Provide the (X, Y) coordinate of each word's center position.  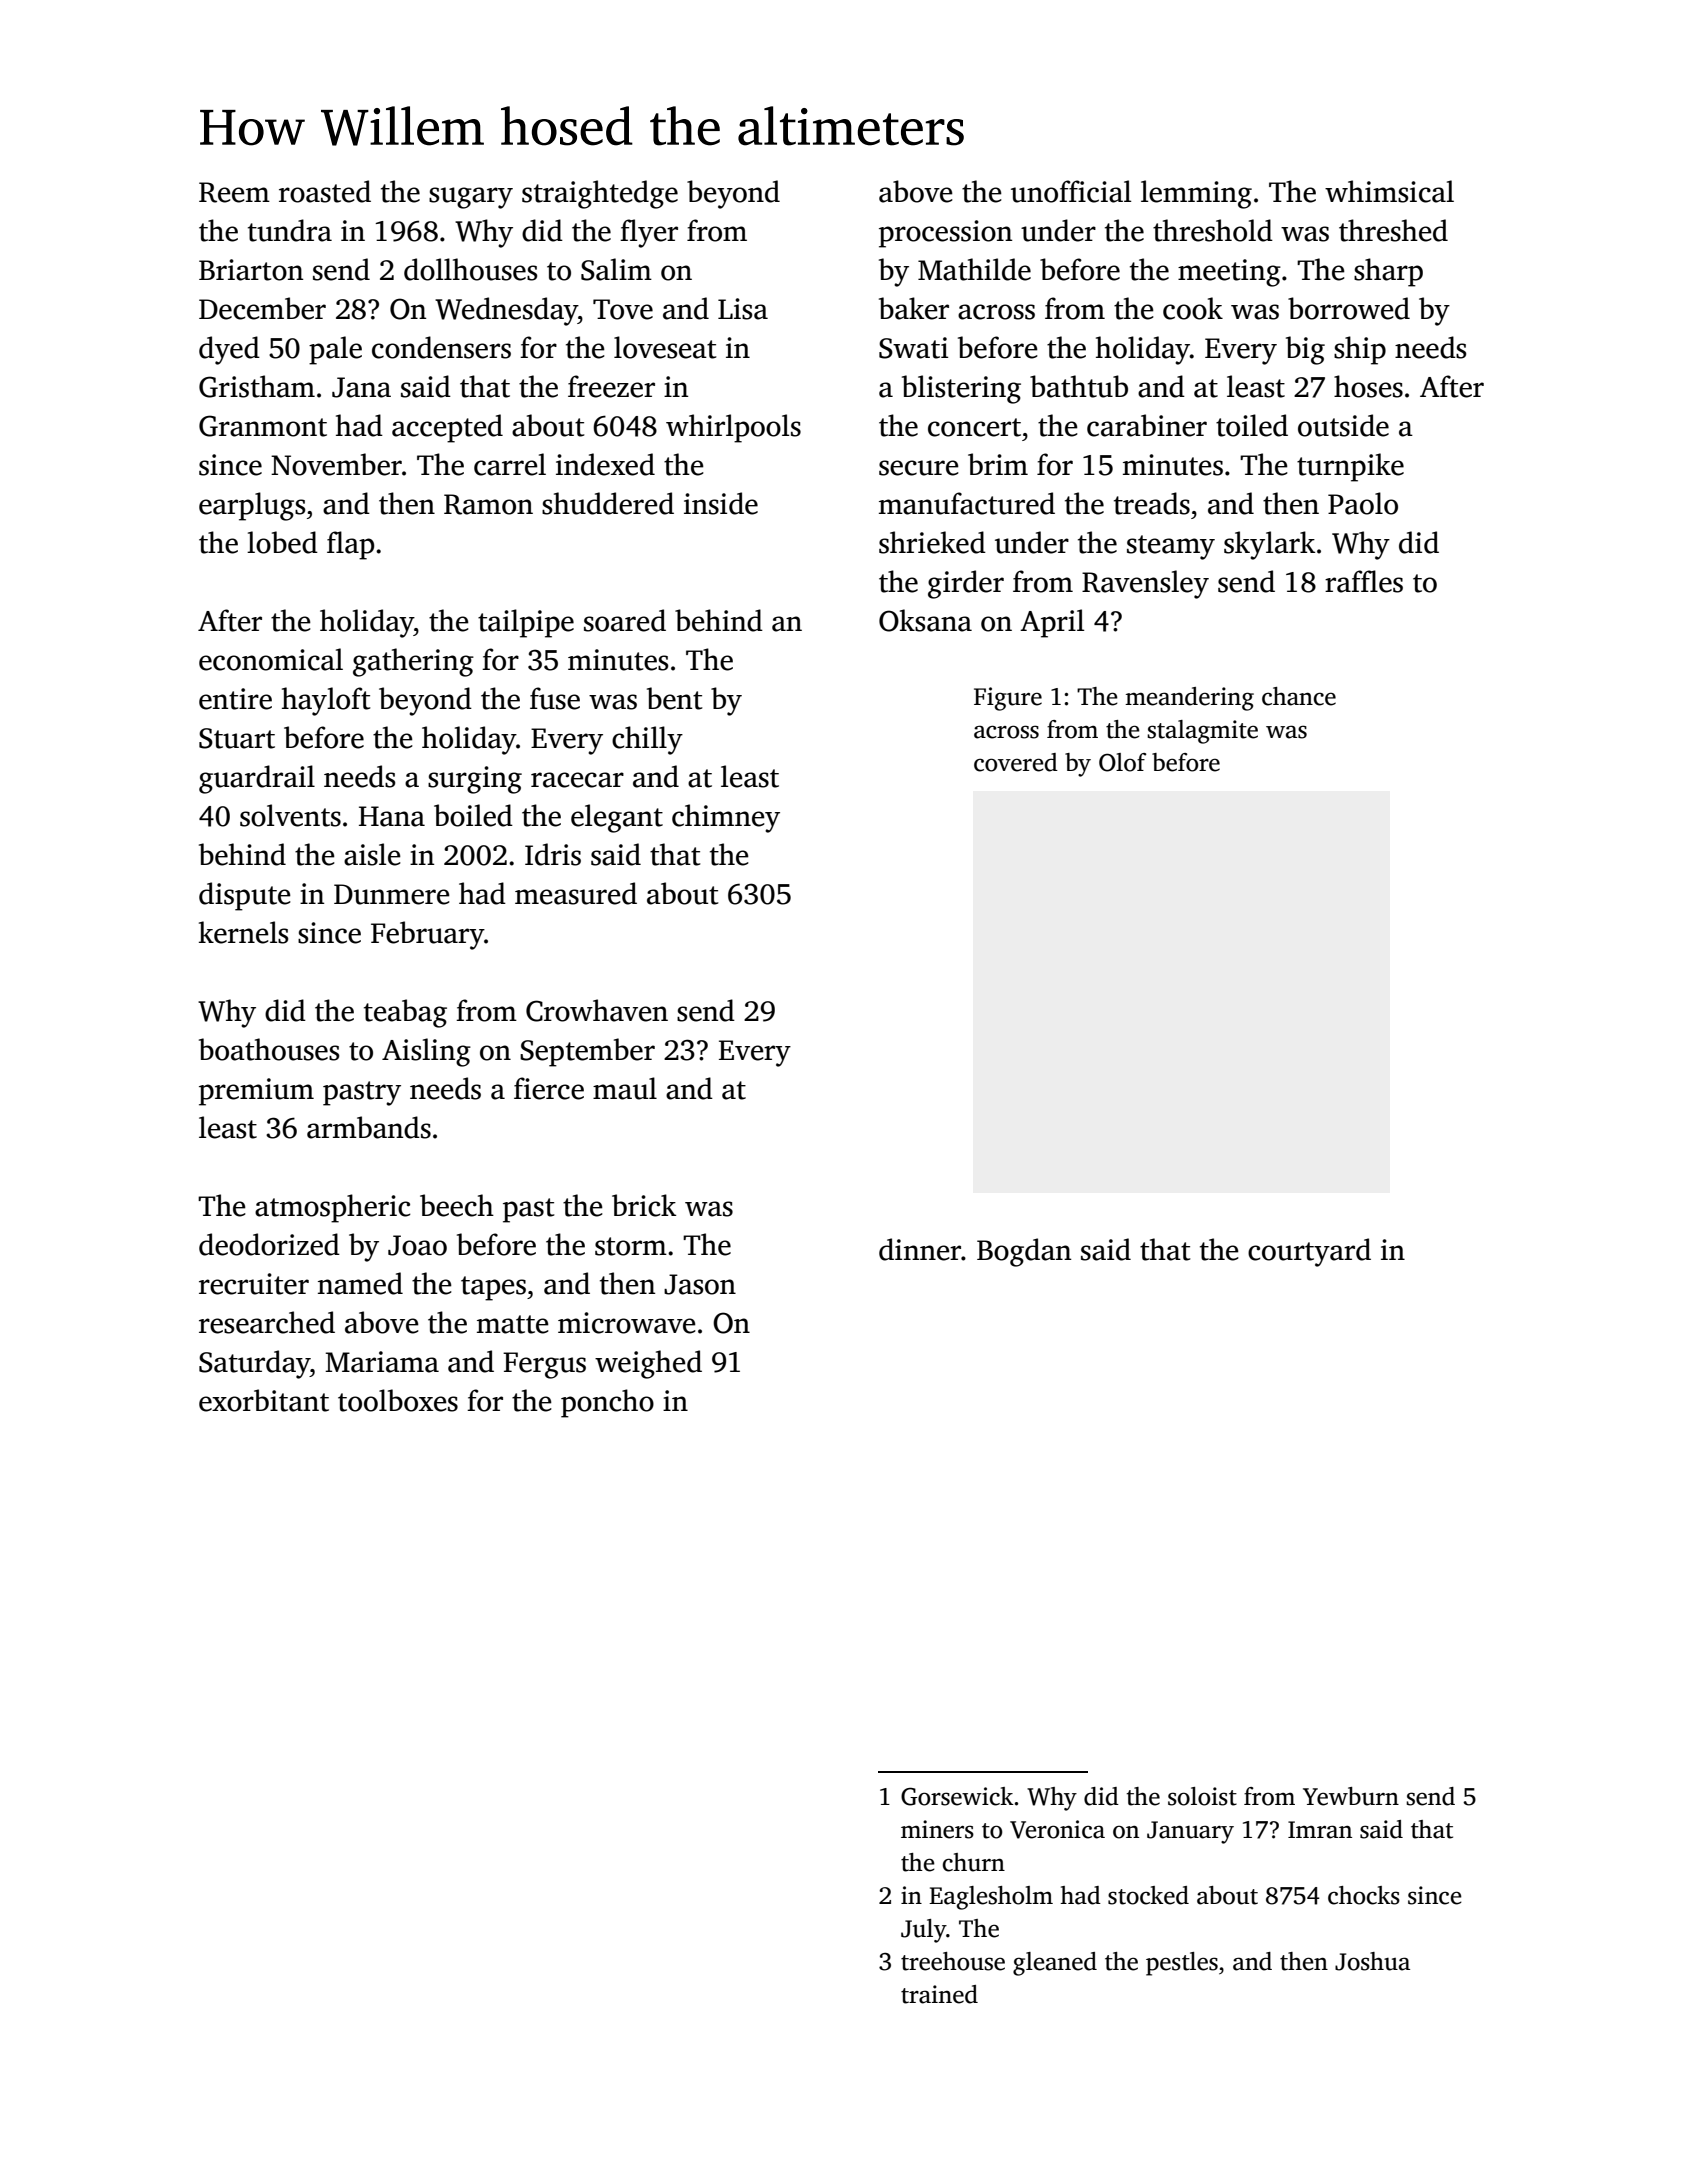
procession (945, 234)
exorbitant (264, 1400)
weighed (648, 1364)
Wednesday (506, 311)
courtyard (1309, 1252)
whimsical (1389, 191)
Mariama (382, 1362)
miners (937, 1829)
